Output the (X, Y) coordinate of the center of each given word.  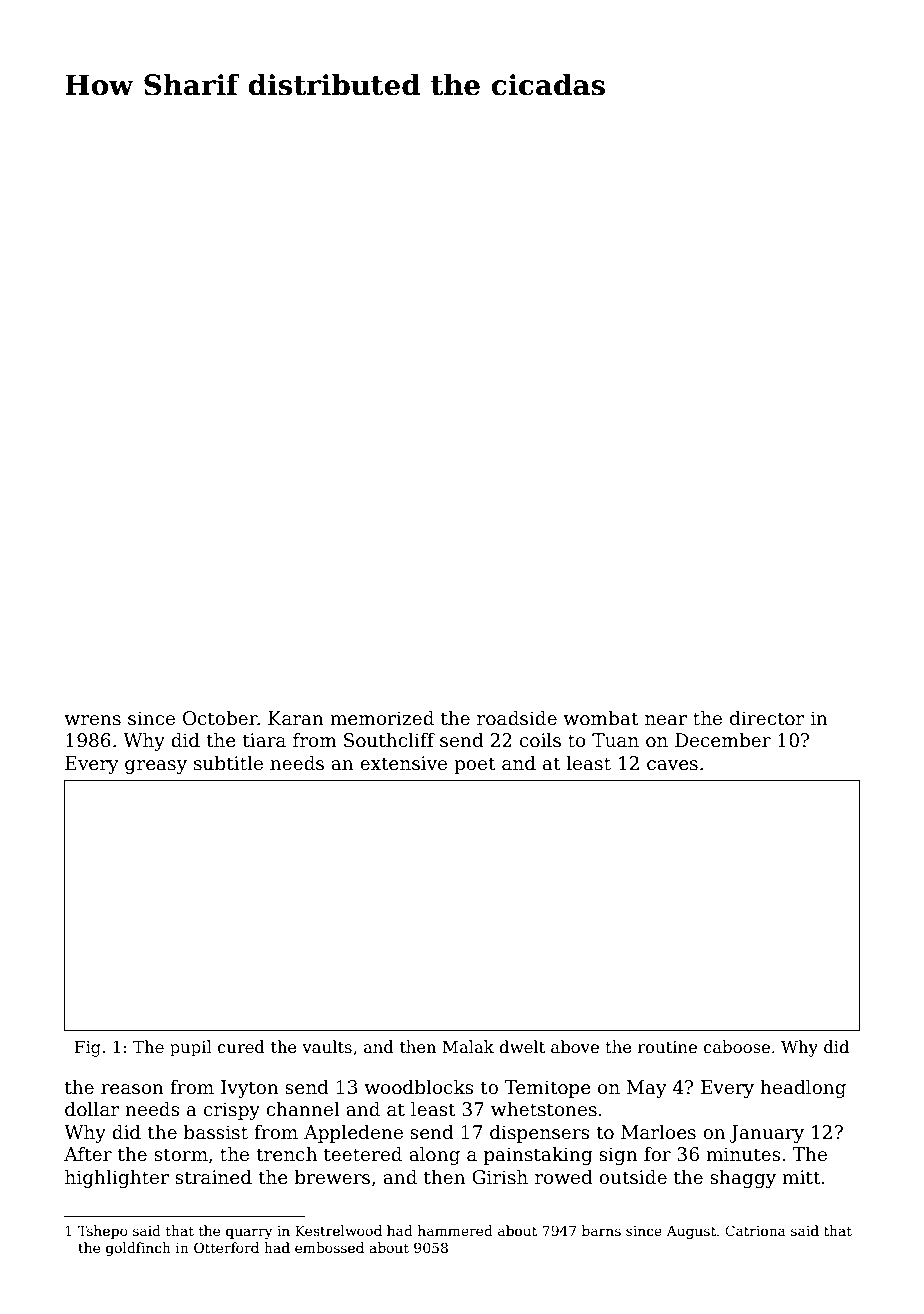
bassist (216, 1132)
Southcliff (389, 740)
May (647, 1089)
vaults (327, 1047)
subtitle (228, 763)
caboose (737, 1047)
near (666, 720)
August (691, 1232)
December (723, 740)
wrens (93, 720)
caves (672, 765)
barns (601, 1230)
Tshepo (103, 1232)
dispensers (540, 1134)
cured (241, 1047)
